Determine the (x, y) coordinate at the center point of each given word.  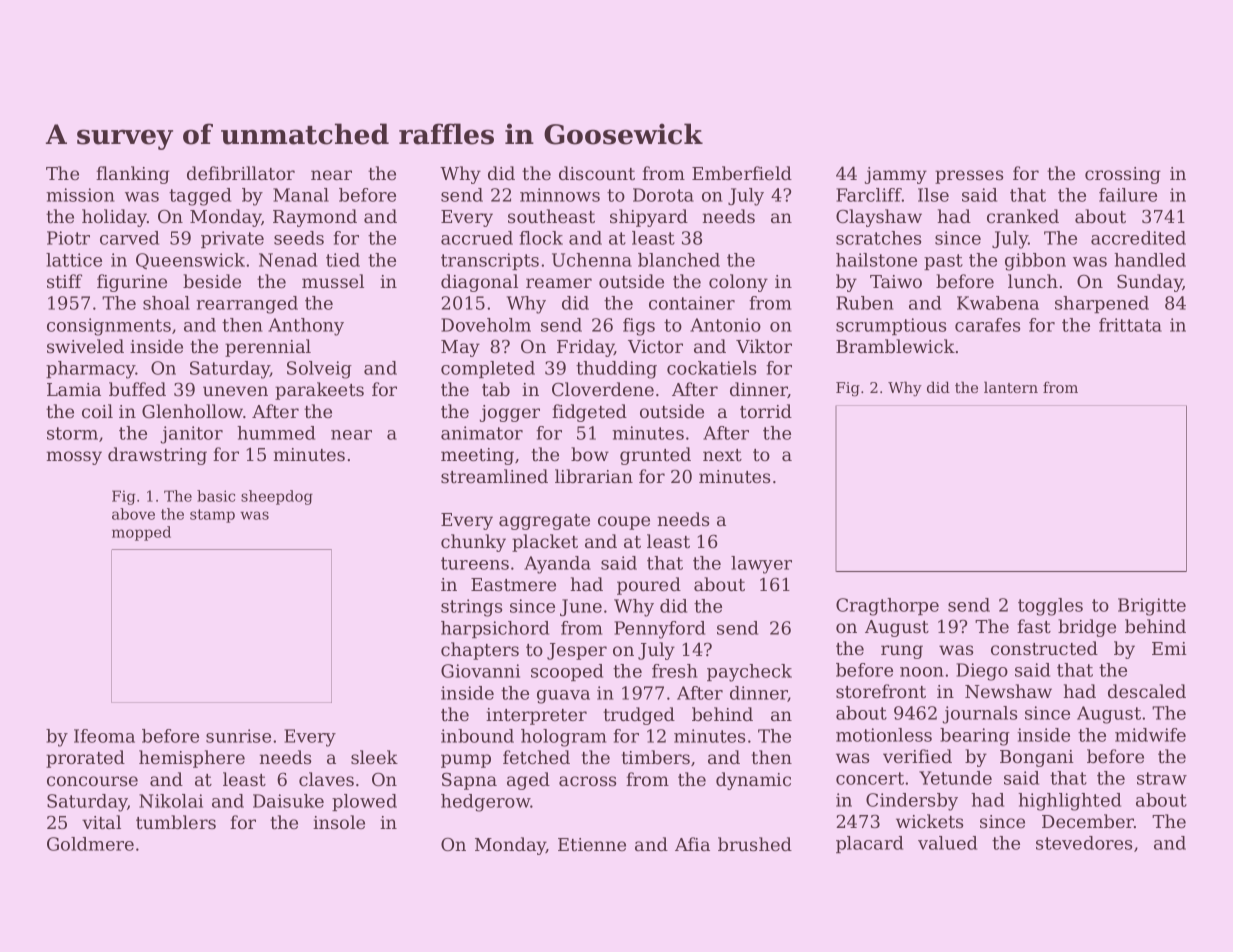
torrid (766, 411)
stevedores (1084, 843)
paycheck (749, 673)
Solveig (319, 370)
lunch (1033, 281)
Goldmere (90, 844)
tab (496, 389)
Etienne (592, 844)
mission (80, 195)
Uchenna (592, 260)
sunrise (238, 736)
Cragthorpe (887, 607)
